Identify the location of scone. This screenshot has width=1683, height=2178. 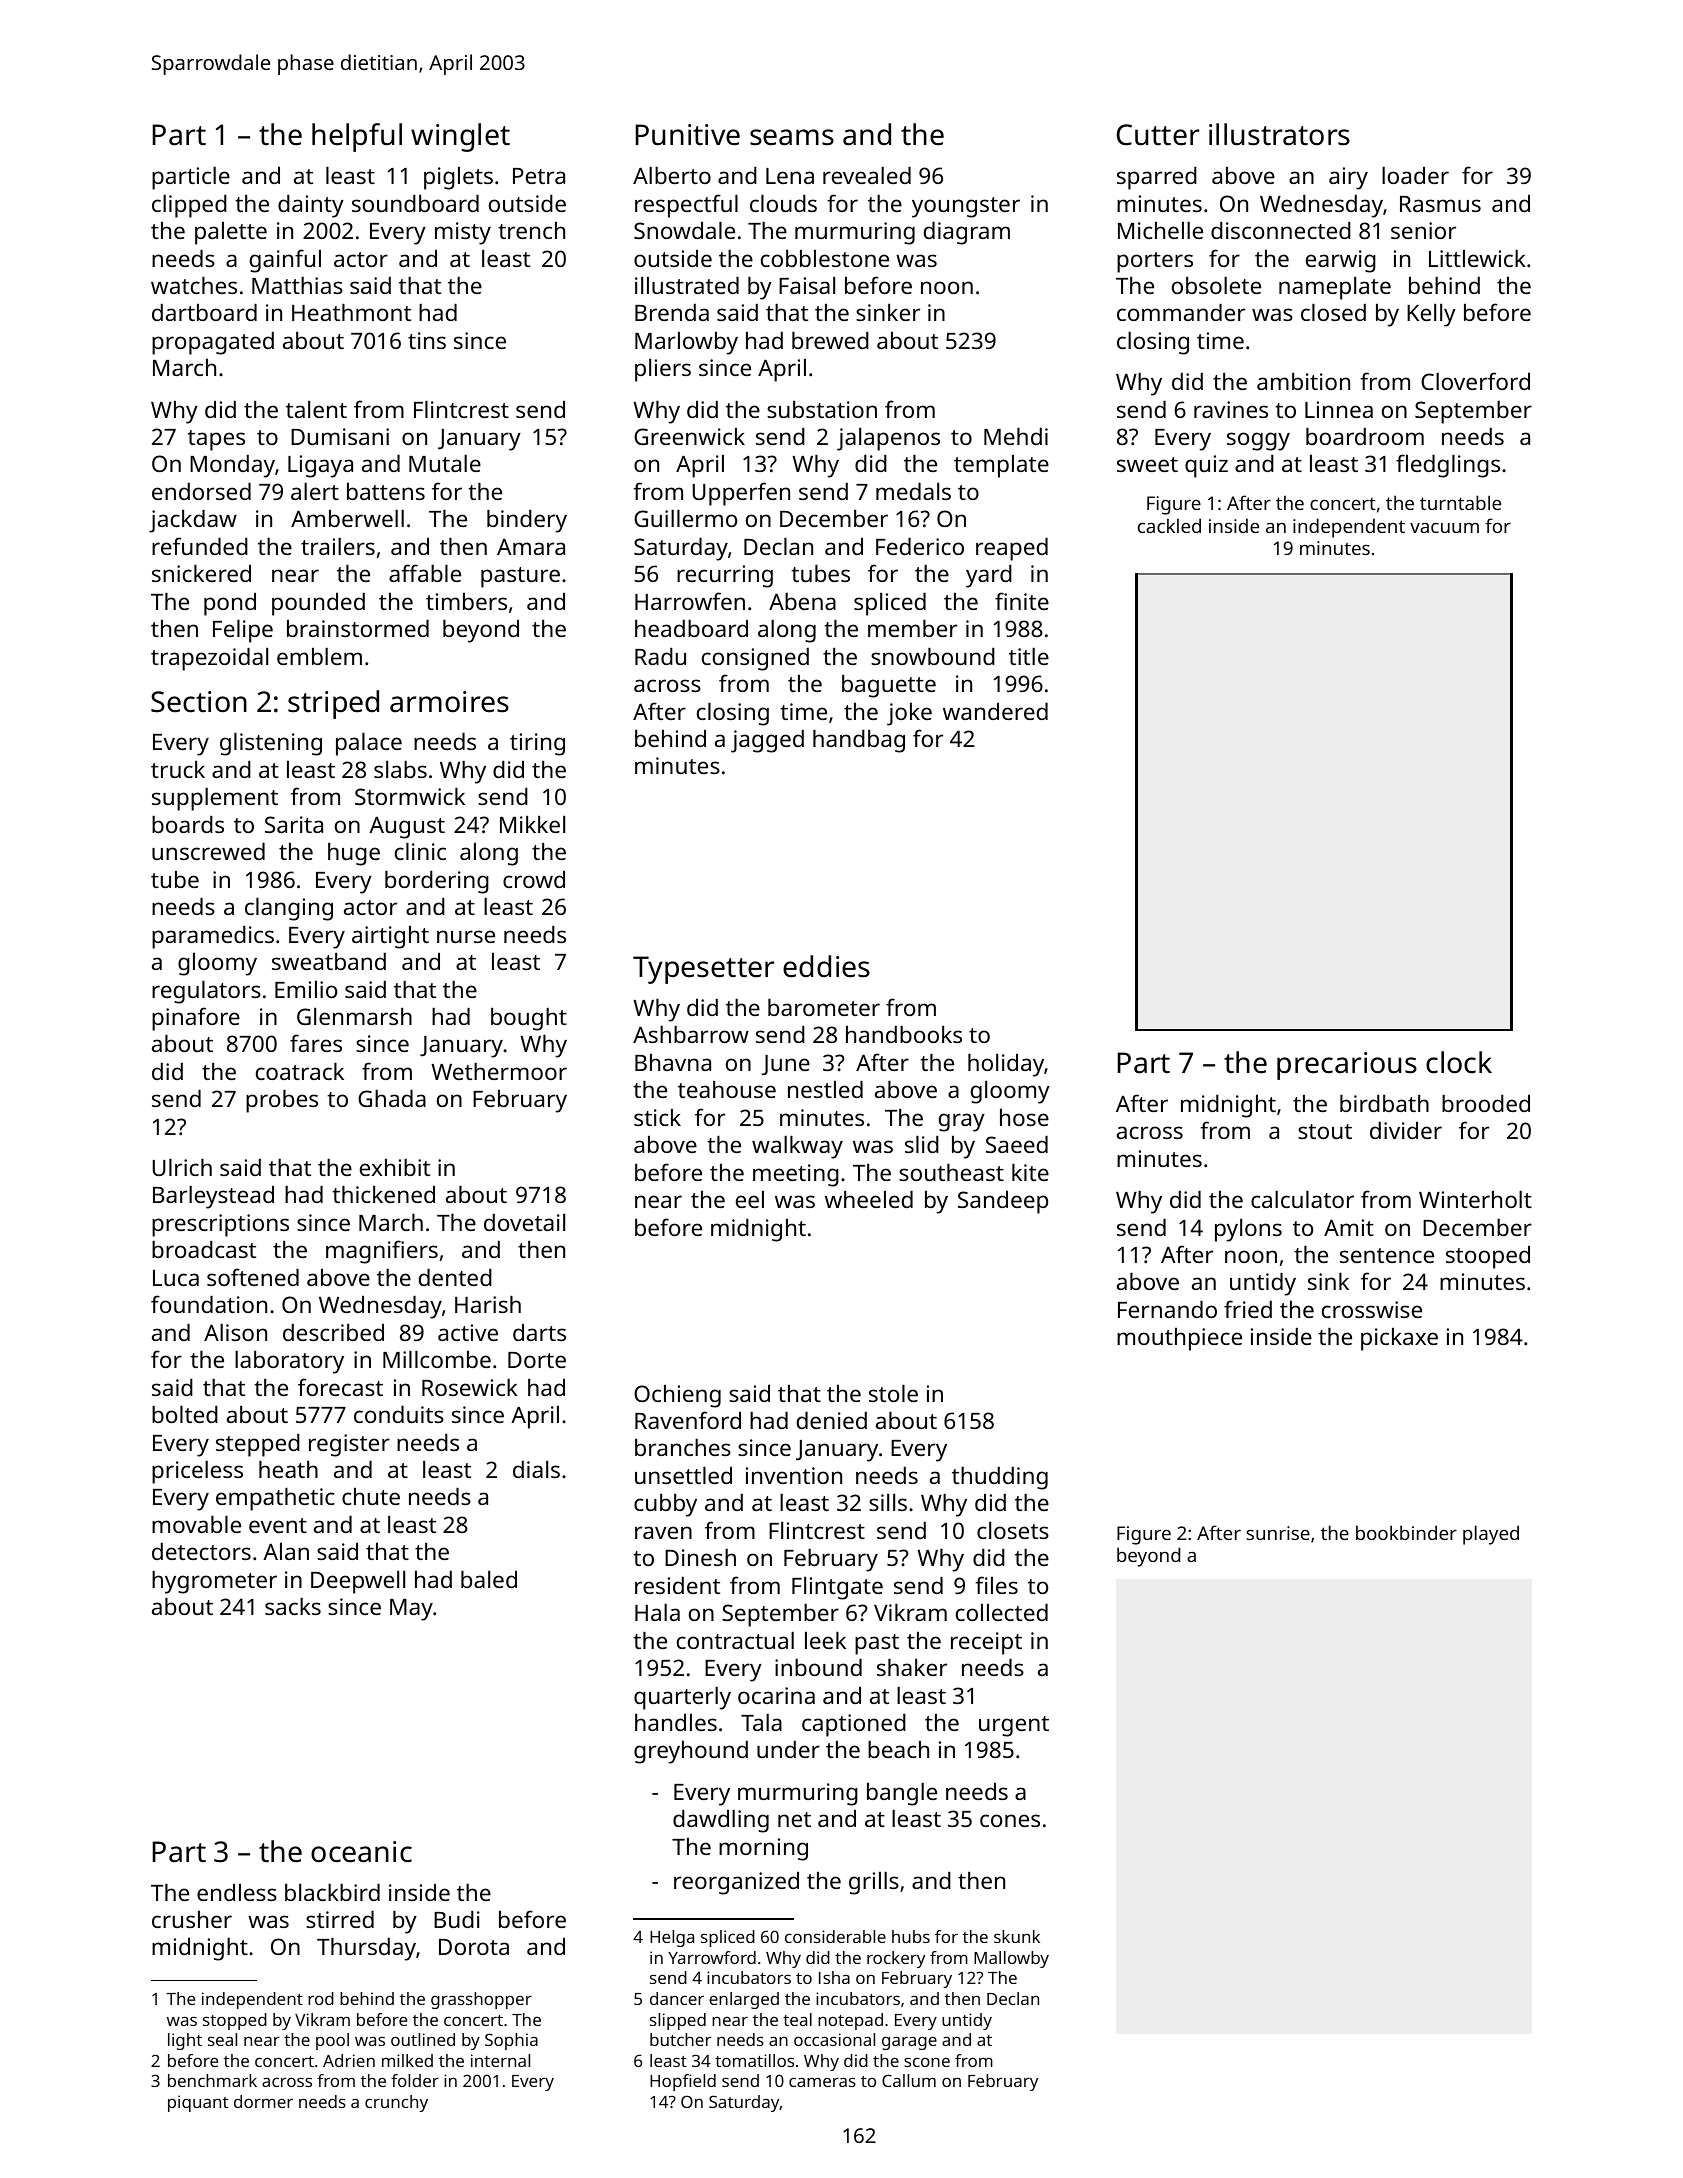
(927, 2062).
